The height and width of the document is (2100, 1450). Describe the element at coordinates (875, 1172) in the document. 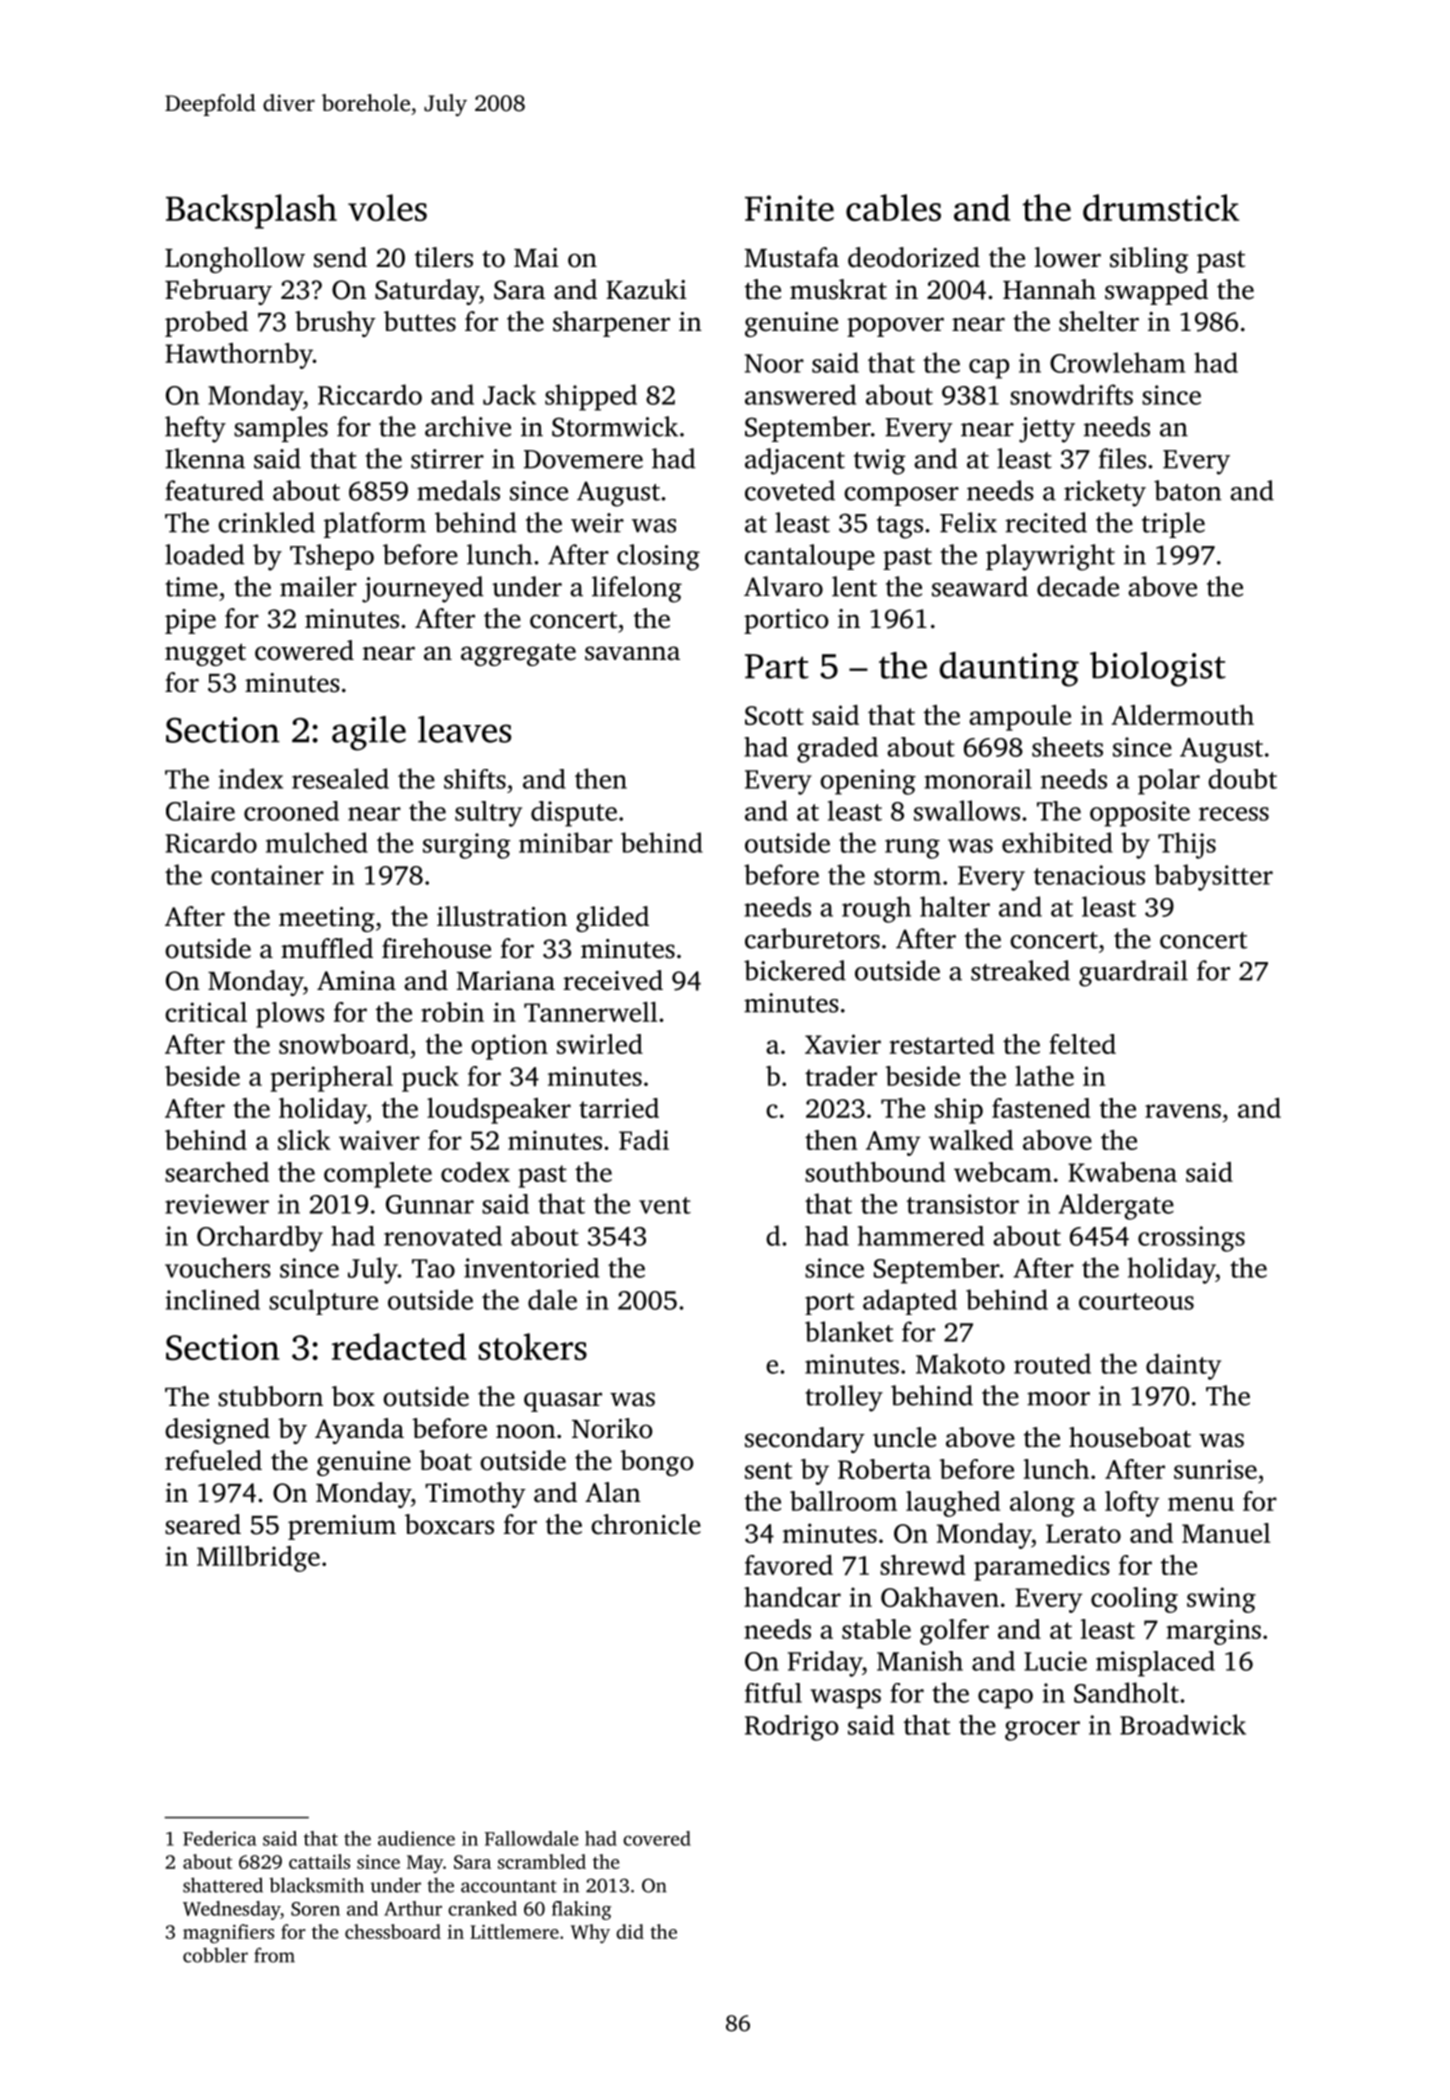

I see `southbound` at that location.
